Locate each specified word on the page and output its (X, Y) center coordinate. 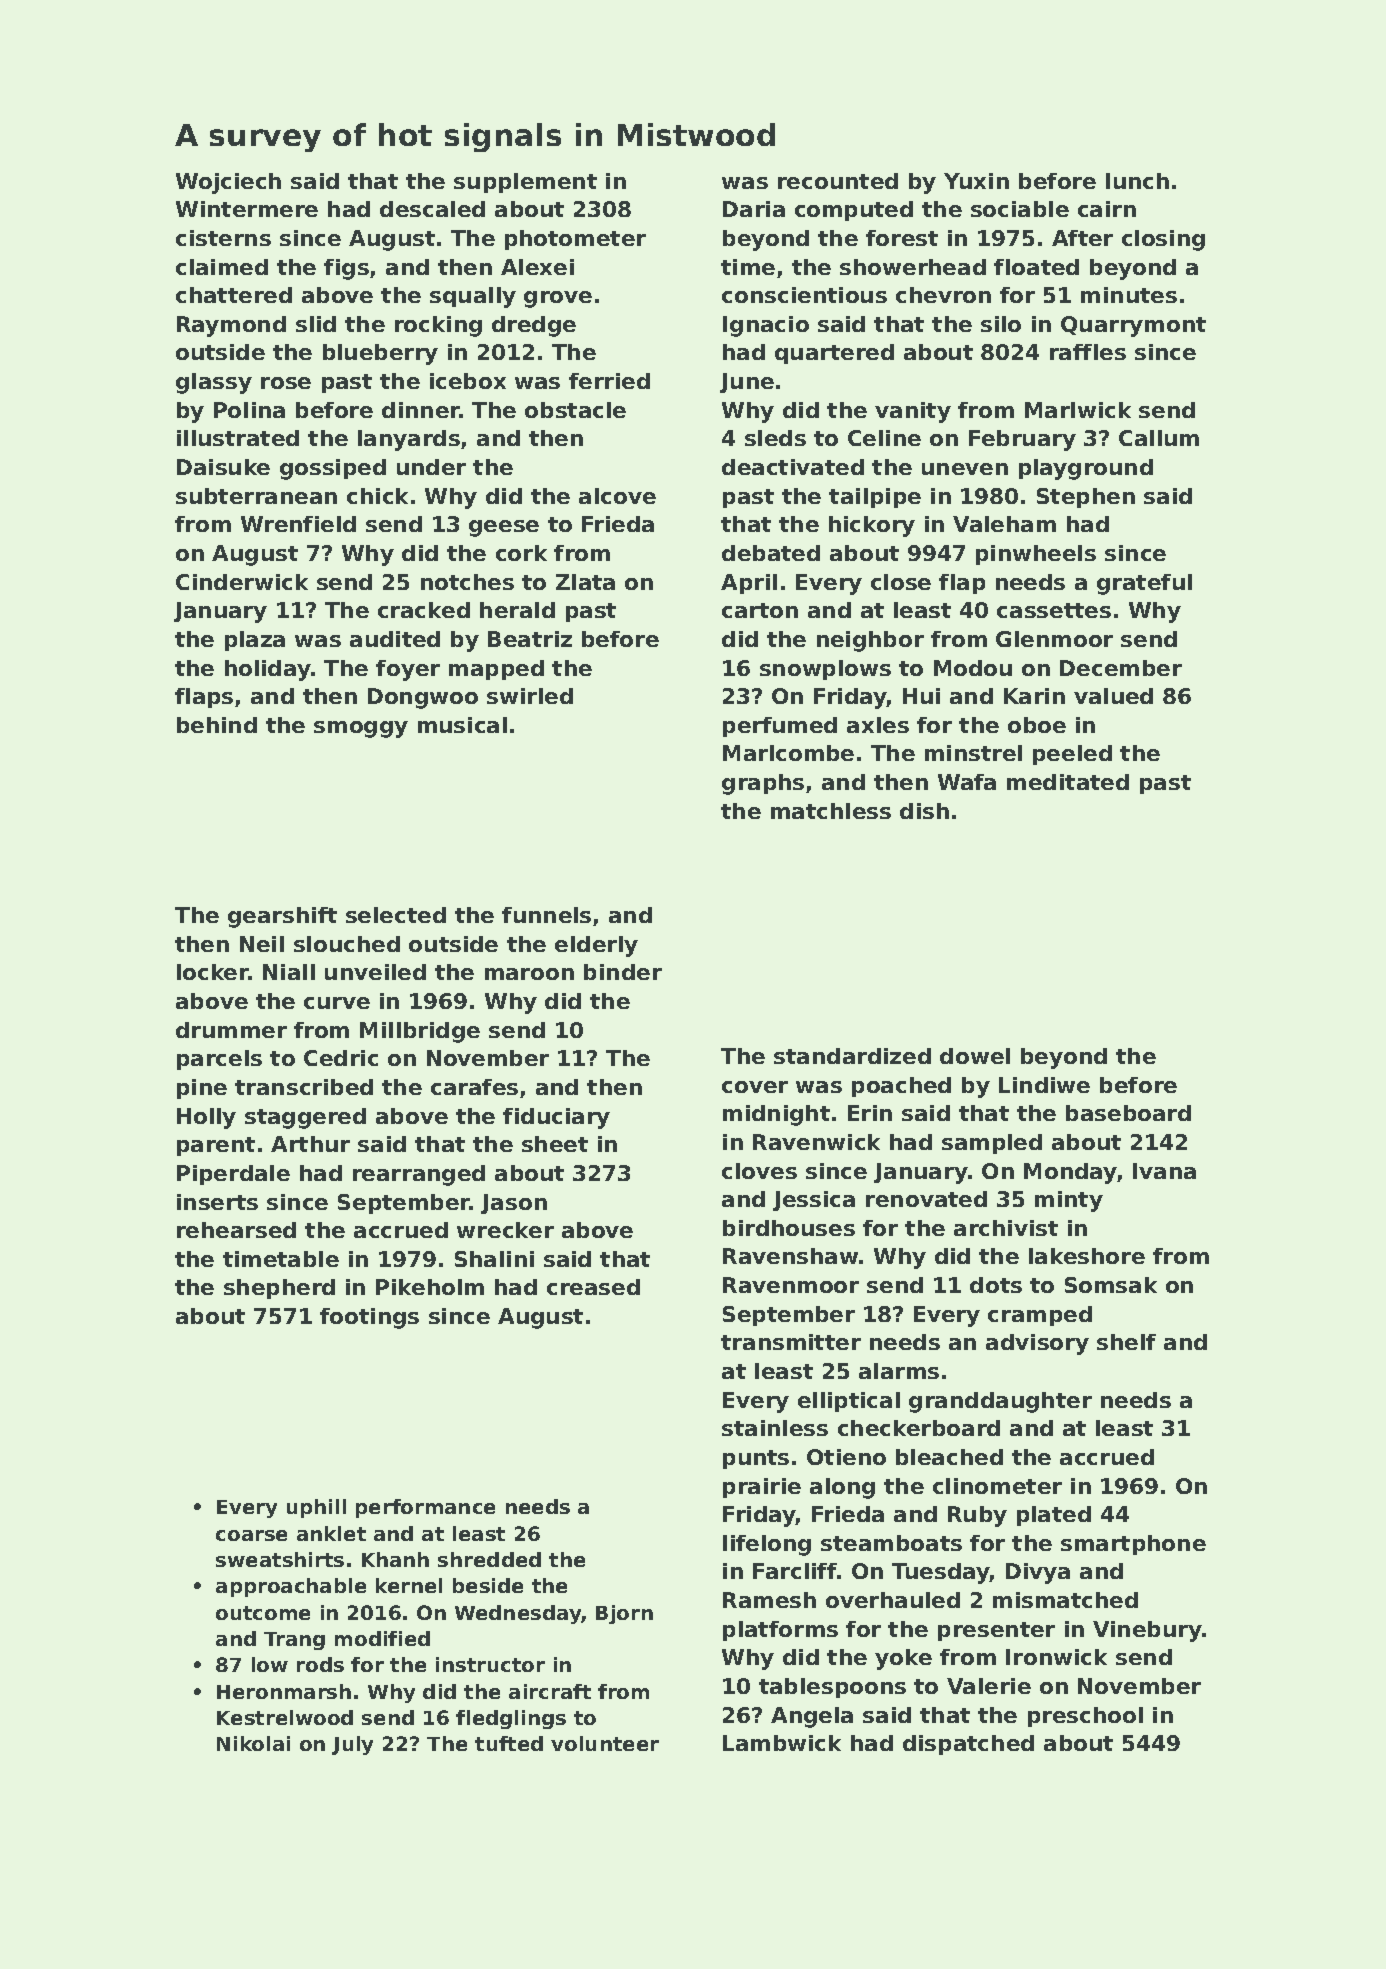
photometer (575, 240)
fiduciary (556, 1118)
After (1082, 238)
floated (1036, 267)
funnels (546, 915)
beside (488, 1585)
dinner (421, 410)
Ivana (1164, 1171)
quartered (834, 354)
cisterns (223, 238)
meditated (1068, 782)
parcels (219, 1060)
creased (593, 1287)
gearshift (282, 917)
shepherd (279, 1289)
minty (1069, 1201)
